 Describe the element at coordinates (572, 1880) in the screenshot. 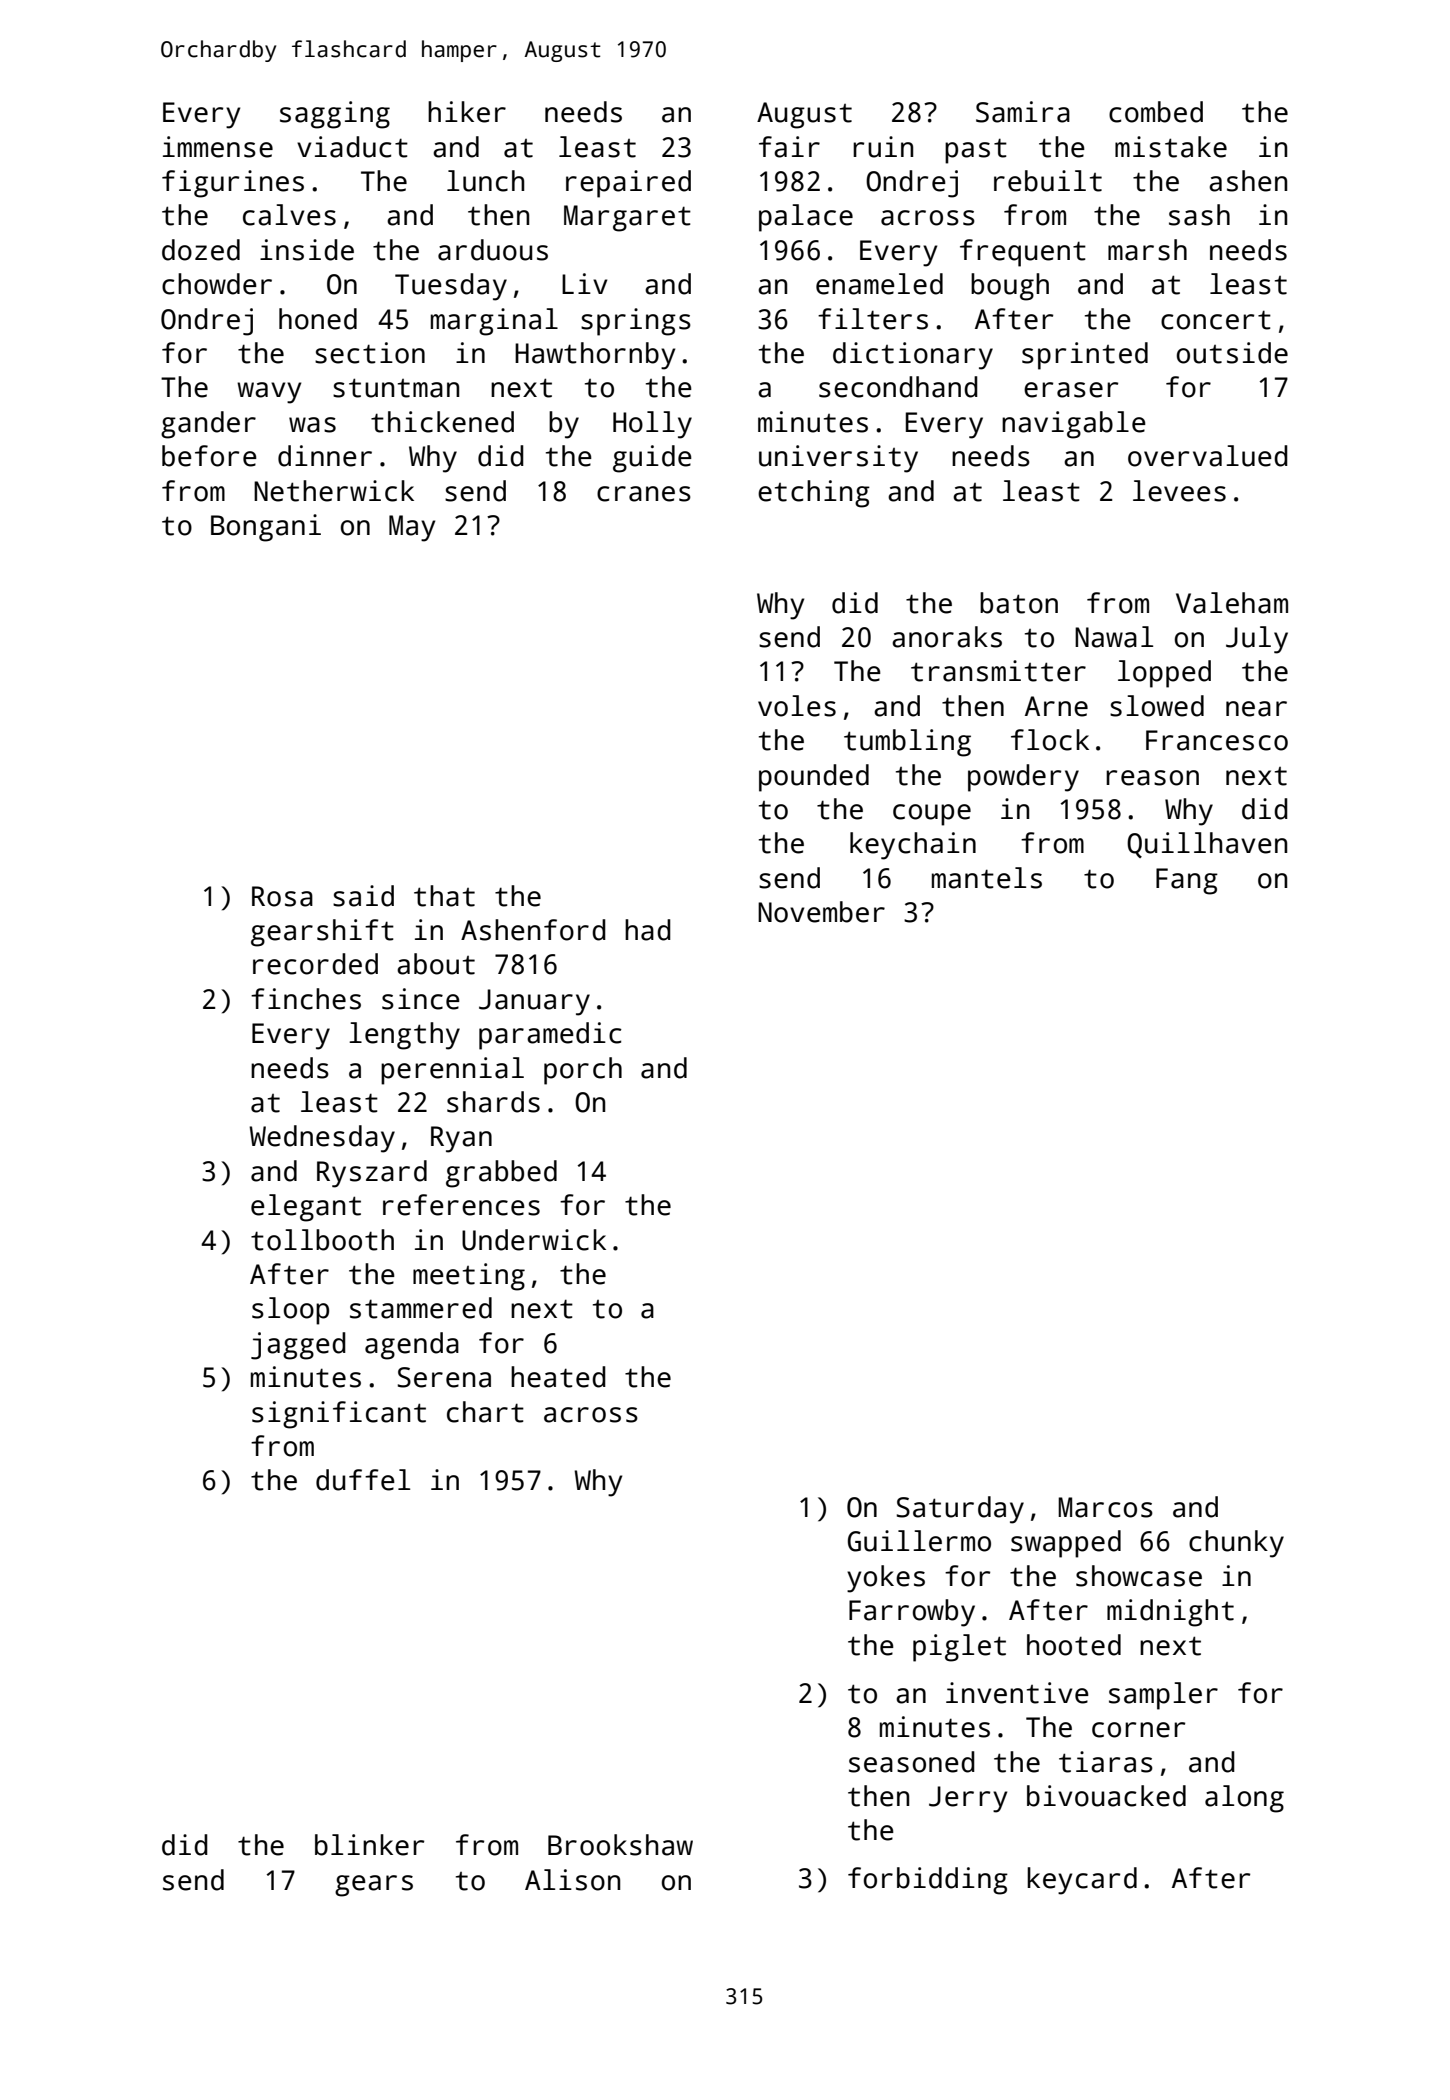

I see `Alison` at that location.
